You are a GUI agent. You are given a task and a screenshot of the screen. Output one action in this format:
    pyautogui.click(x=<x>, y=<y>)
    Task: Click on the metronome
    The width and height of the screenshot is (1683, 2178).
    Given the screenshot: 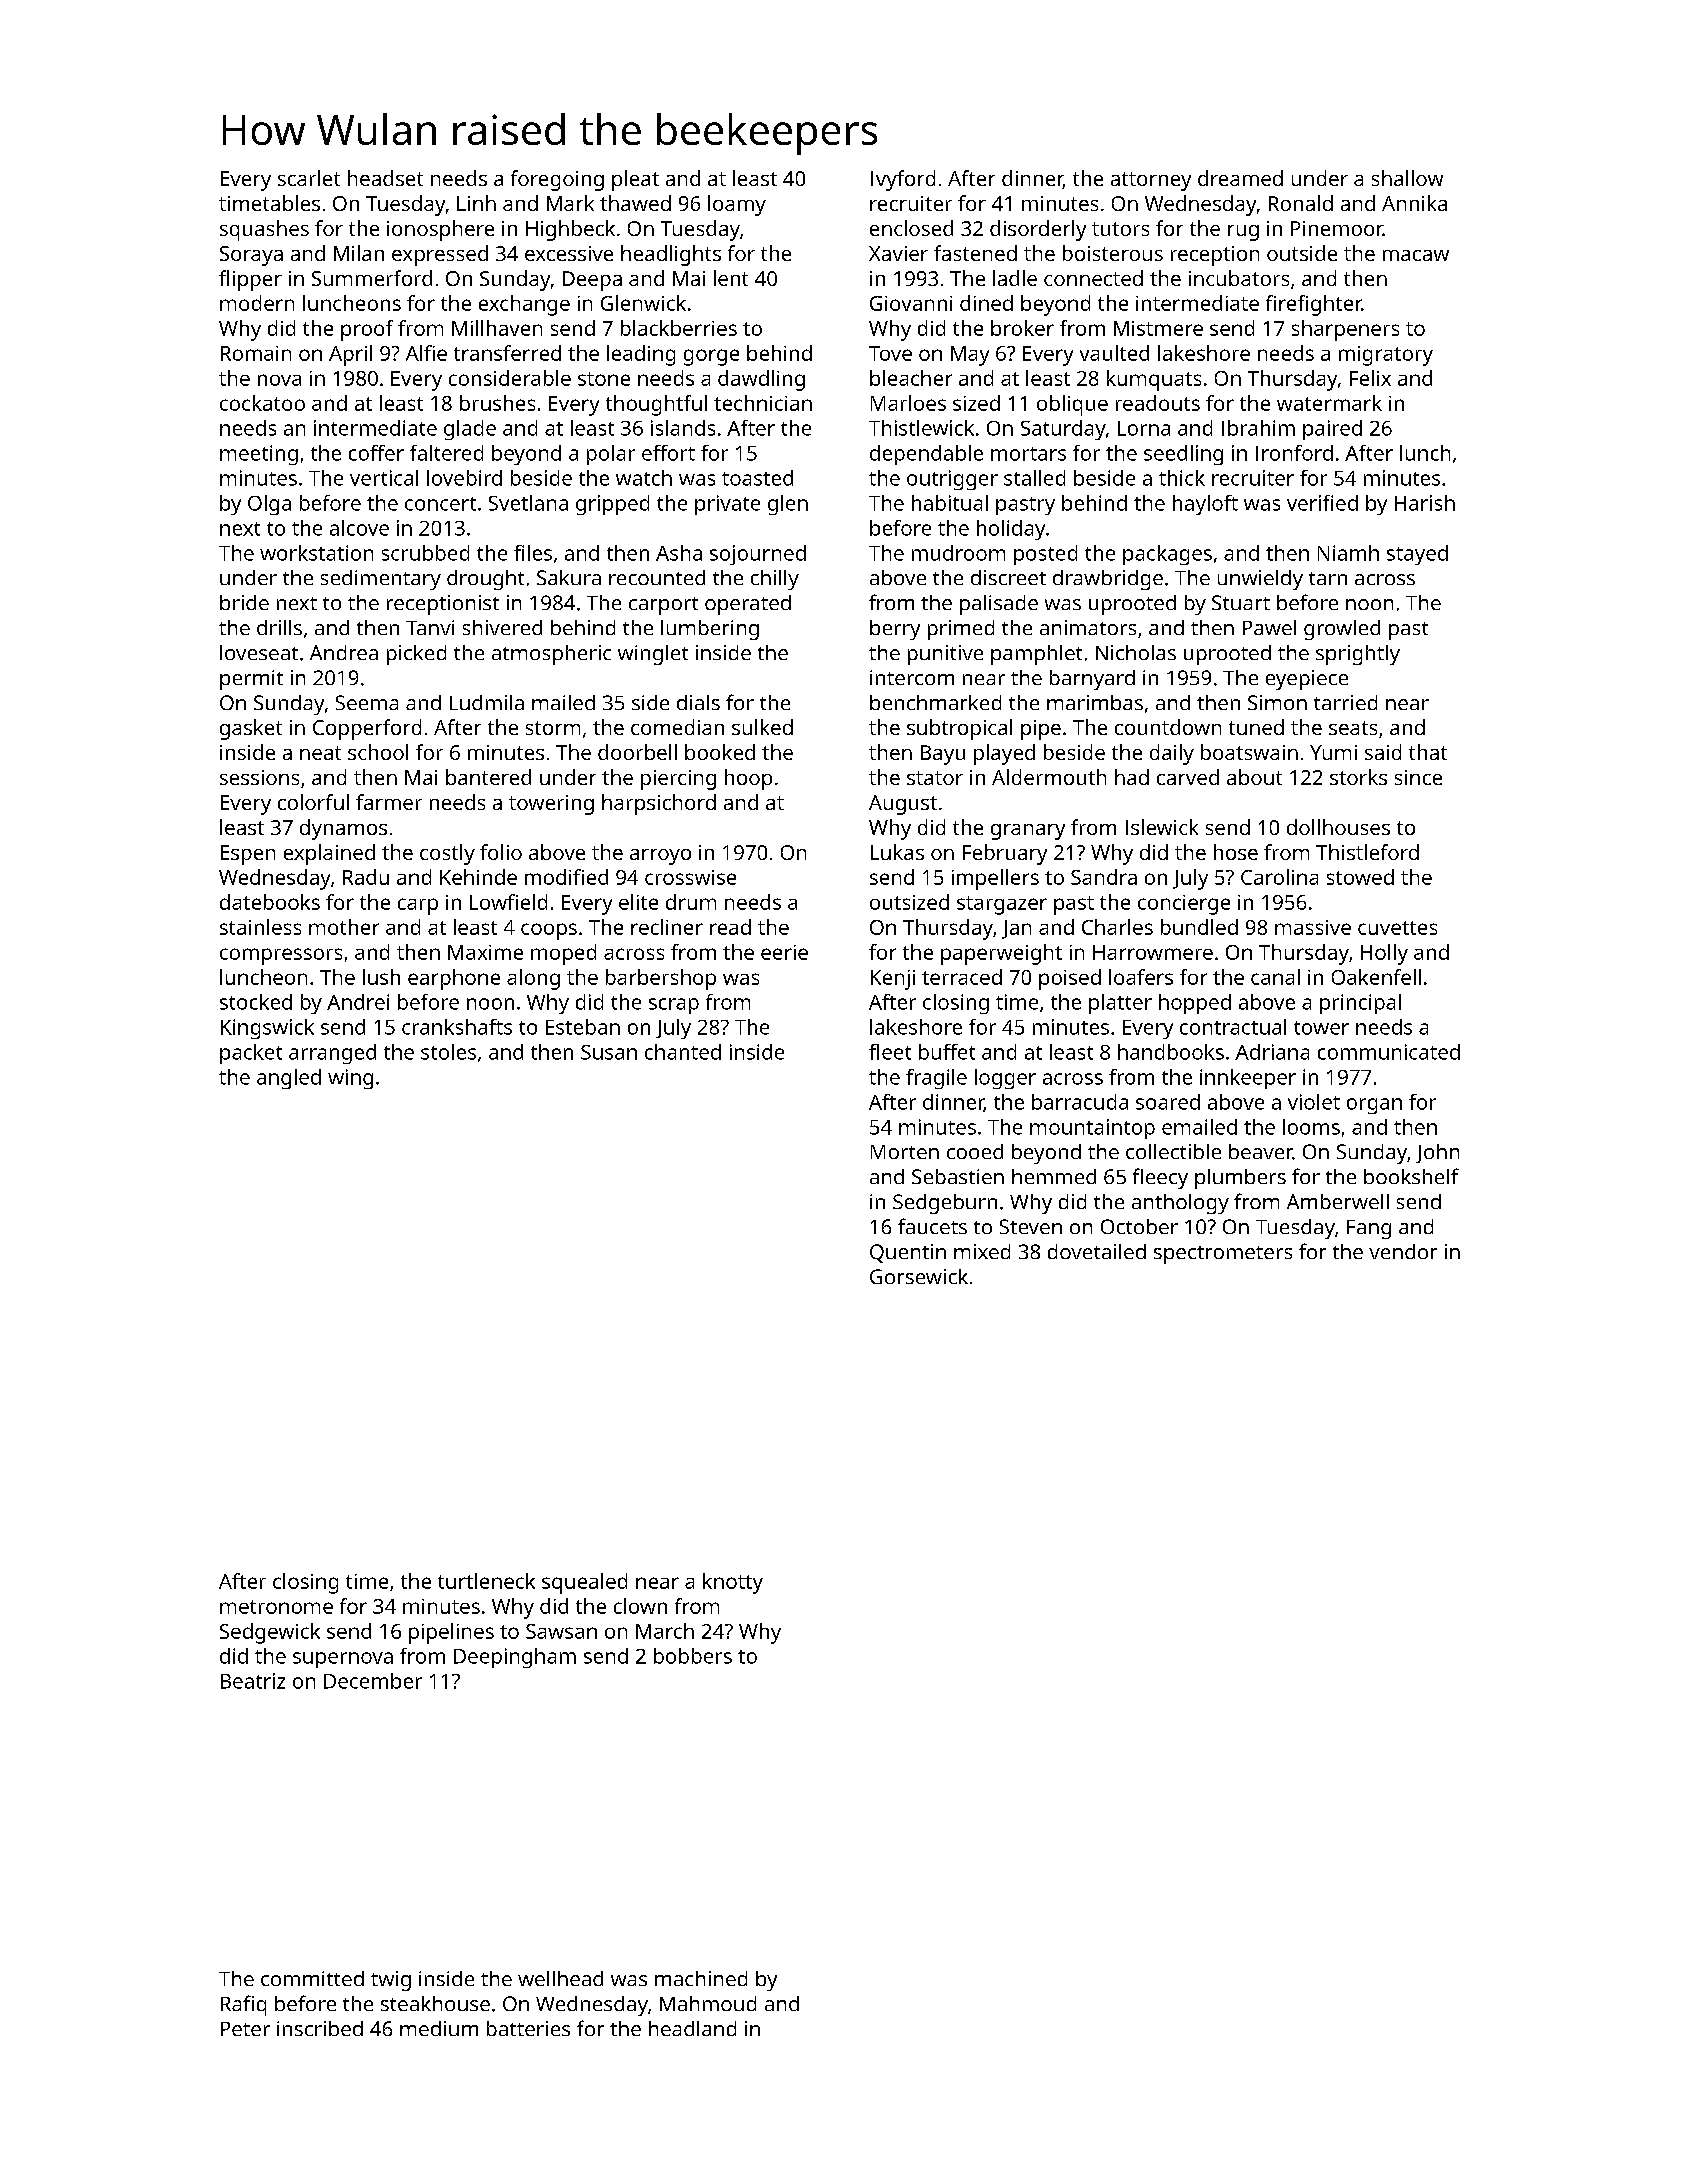 What is the action you would take?
    pyautogui.click(x=276, y=1607)
